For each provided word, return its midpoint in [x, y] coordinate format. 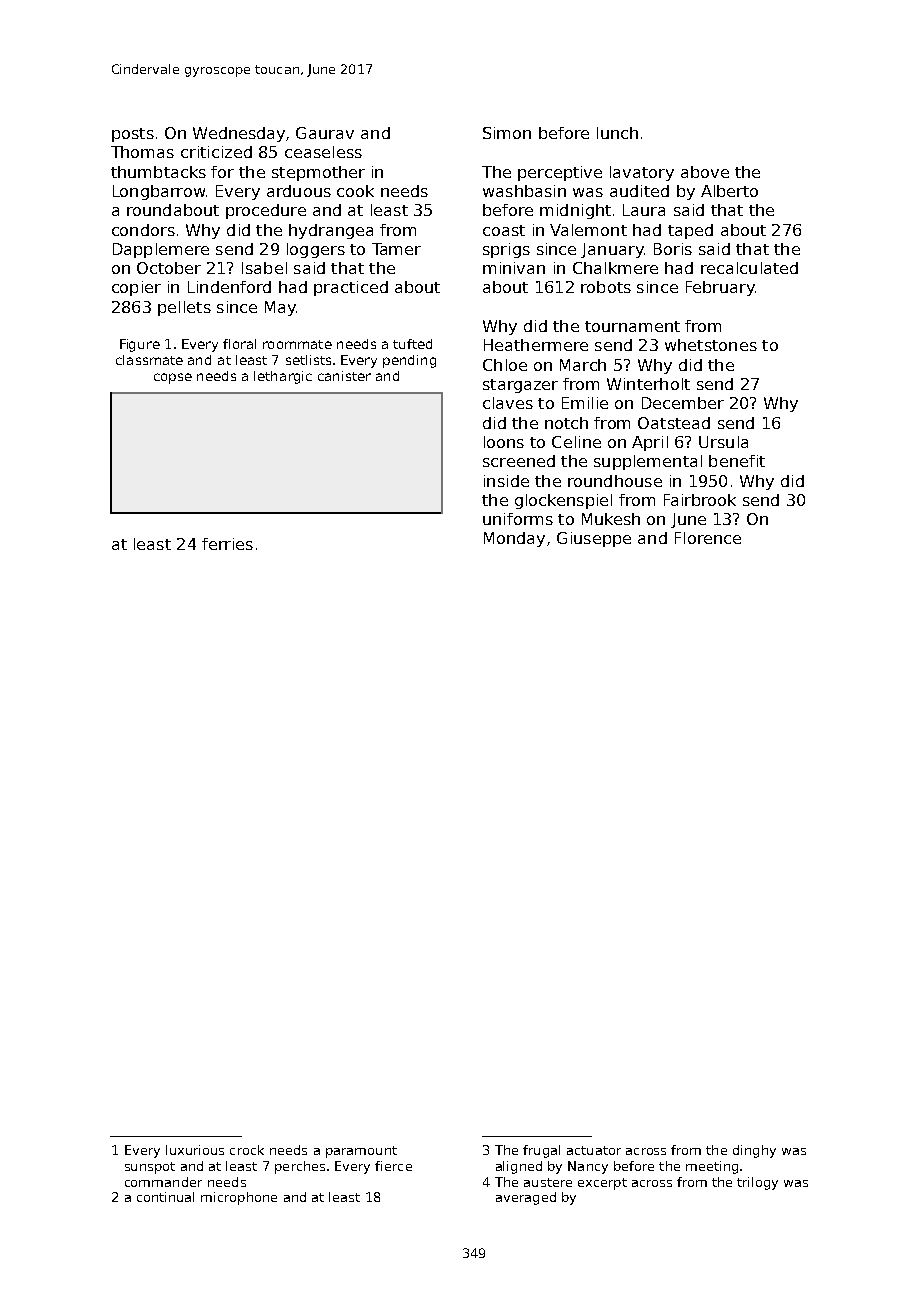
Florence [708, 538]
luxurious [195, 1150]
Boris [673, 249]
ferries [227, 544]
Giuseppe [594, 539]
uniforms [518, 519]
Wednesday [240, 134]
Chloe [505, 365]
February [720, 288]
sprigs [506, 250]
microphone [239, 1198]
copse [173, 378]
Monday [514, 539]
